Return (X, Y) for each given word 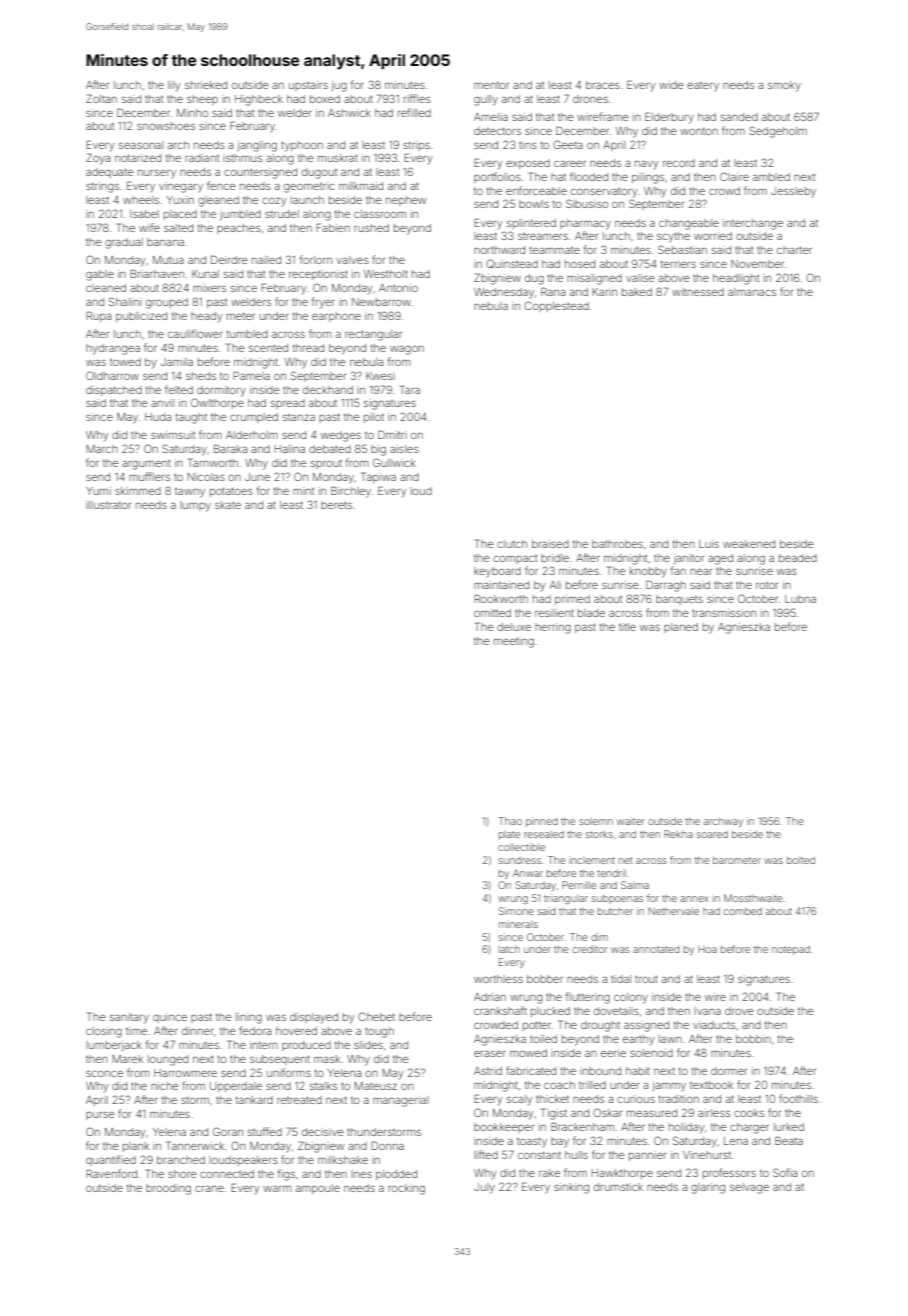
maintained (501, 585)
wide (671, 85)
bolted (801, 860)
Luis (709, 544)
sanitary (129, 1018)
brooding (168, 1189)
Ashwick (349, 113)
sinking (571, 1188)
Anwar (528, 873)
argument (146, 464)
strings (102, 187)
